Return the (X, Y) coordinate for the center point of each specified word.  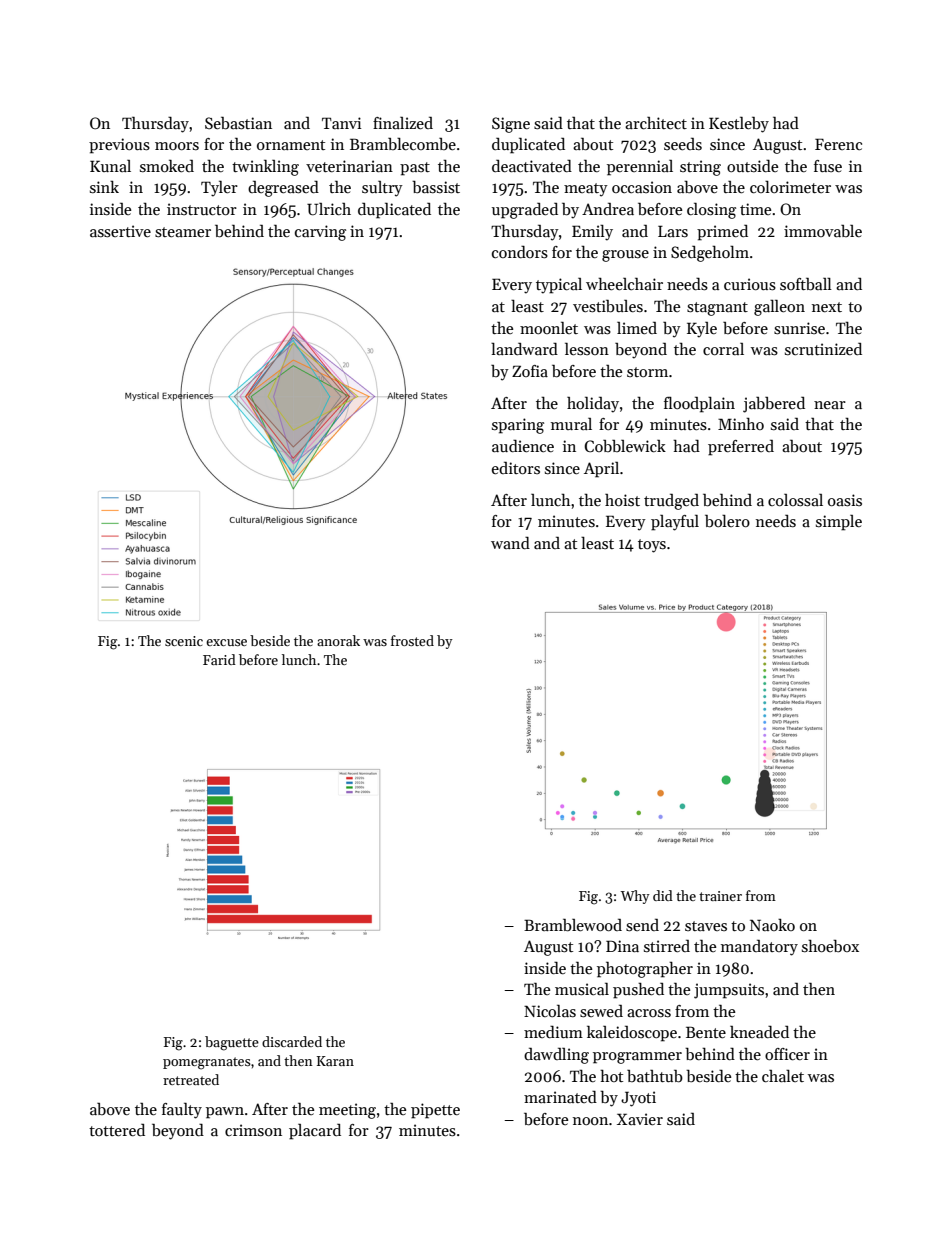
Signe (511, 125)
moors (177, 146)
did (663, 895)
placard (315, 1131)
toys (652, 546)
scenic (184, 641)
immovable (823, 230)
